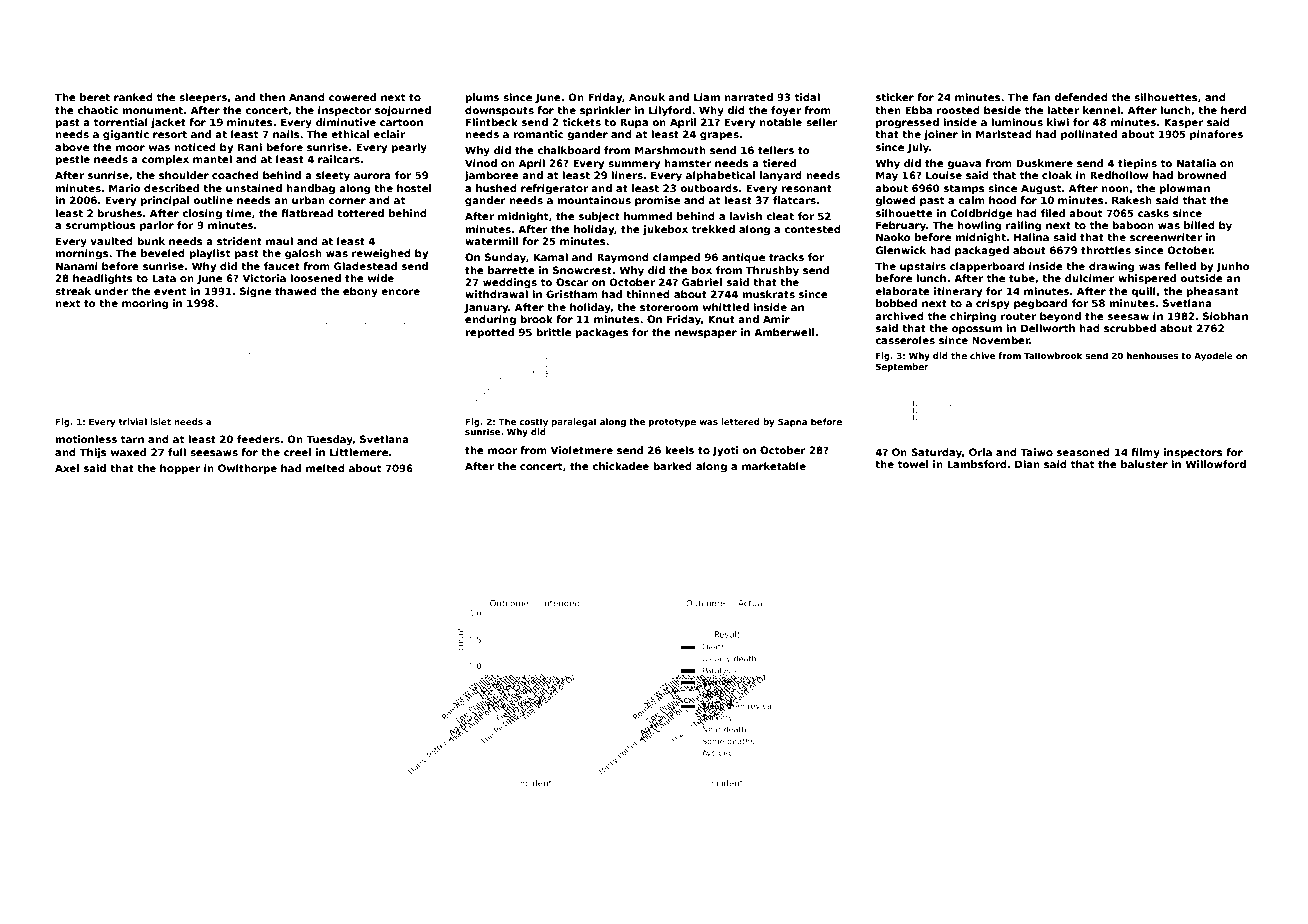 The height and width of the screenshot is (924, 1308). What do you see at coordinates (254, 188) in the screenshot?
I see `unstained` at bounding box center [254, 188].
